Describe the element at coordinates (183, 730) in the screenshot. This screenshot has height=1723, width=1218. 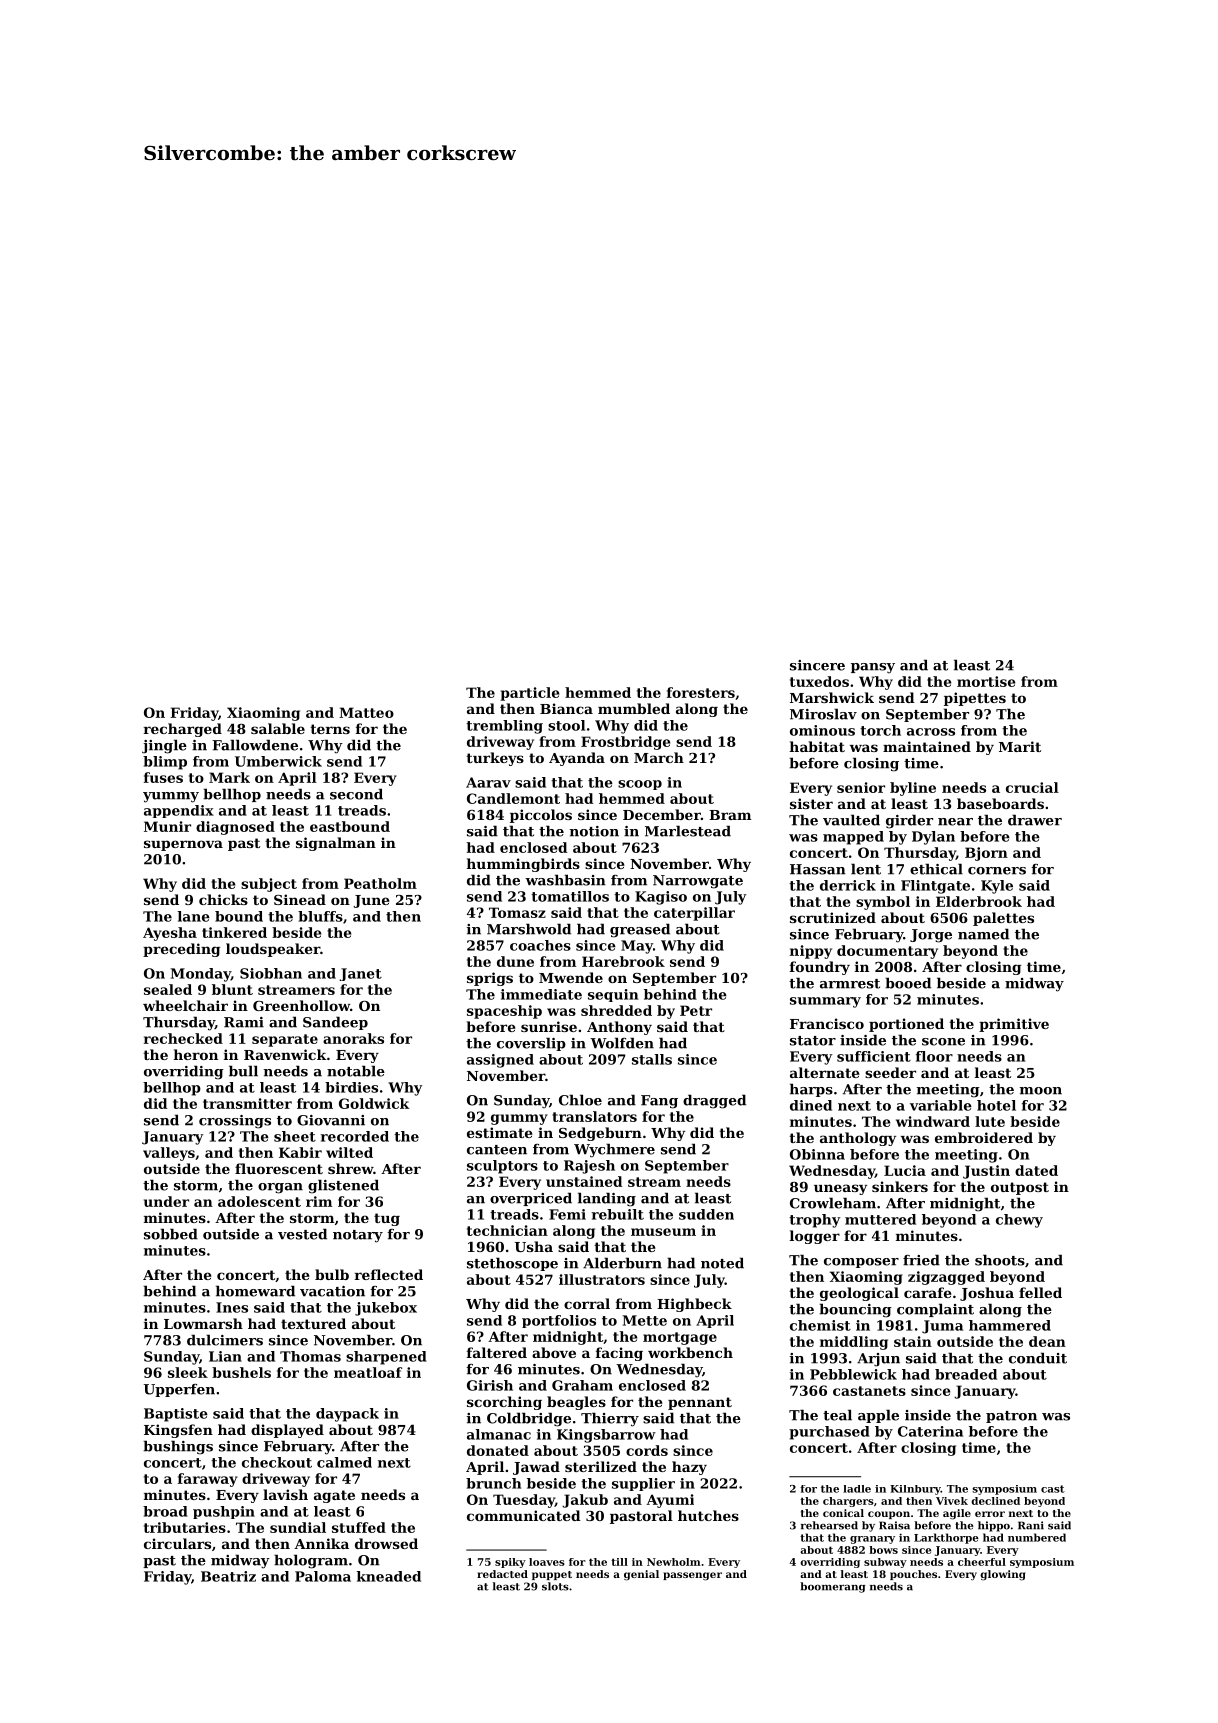
I see `recharged` at that location.
